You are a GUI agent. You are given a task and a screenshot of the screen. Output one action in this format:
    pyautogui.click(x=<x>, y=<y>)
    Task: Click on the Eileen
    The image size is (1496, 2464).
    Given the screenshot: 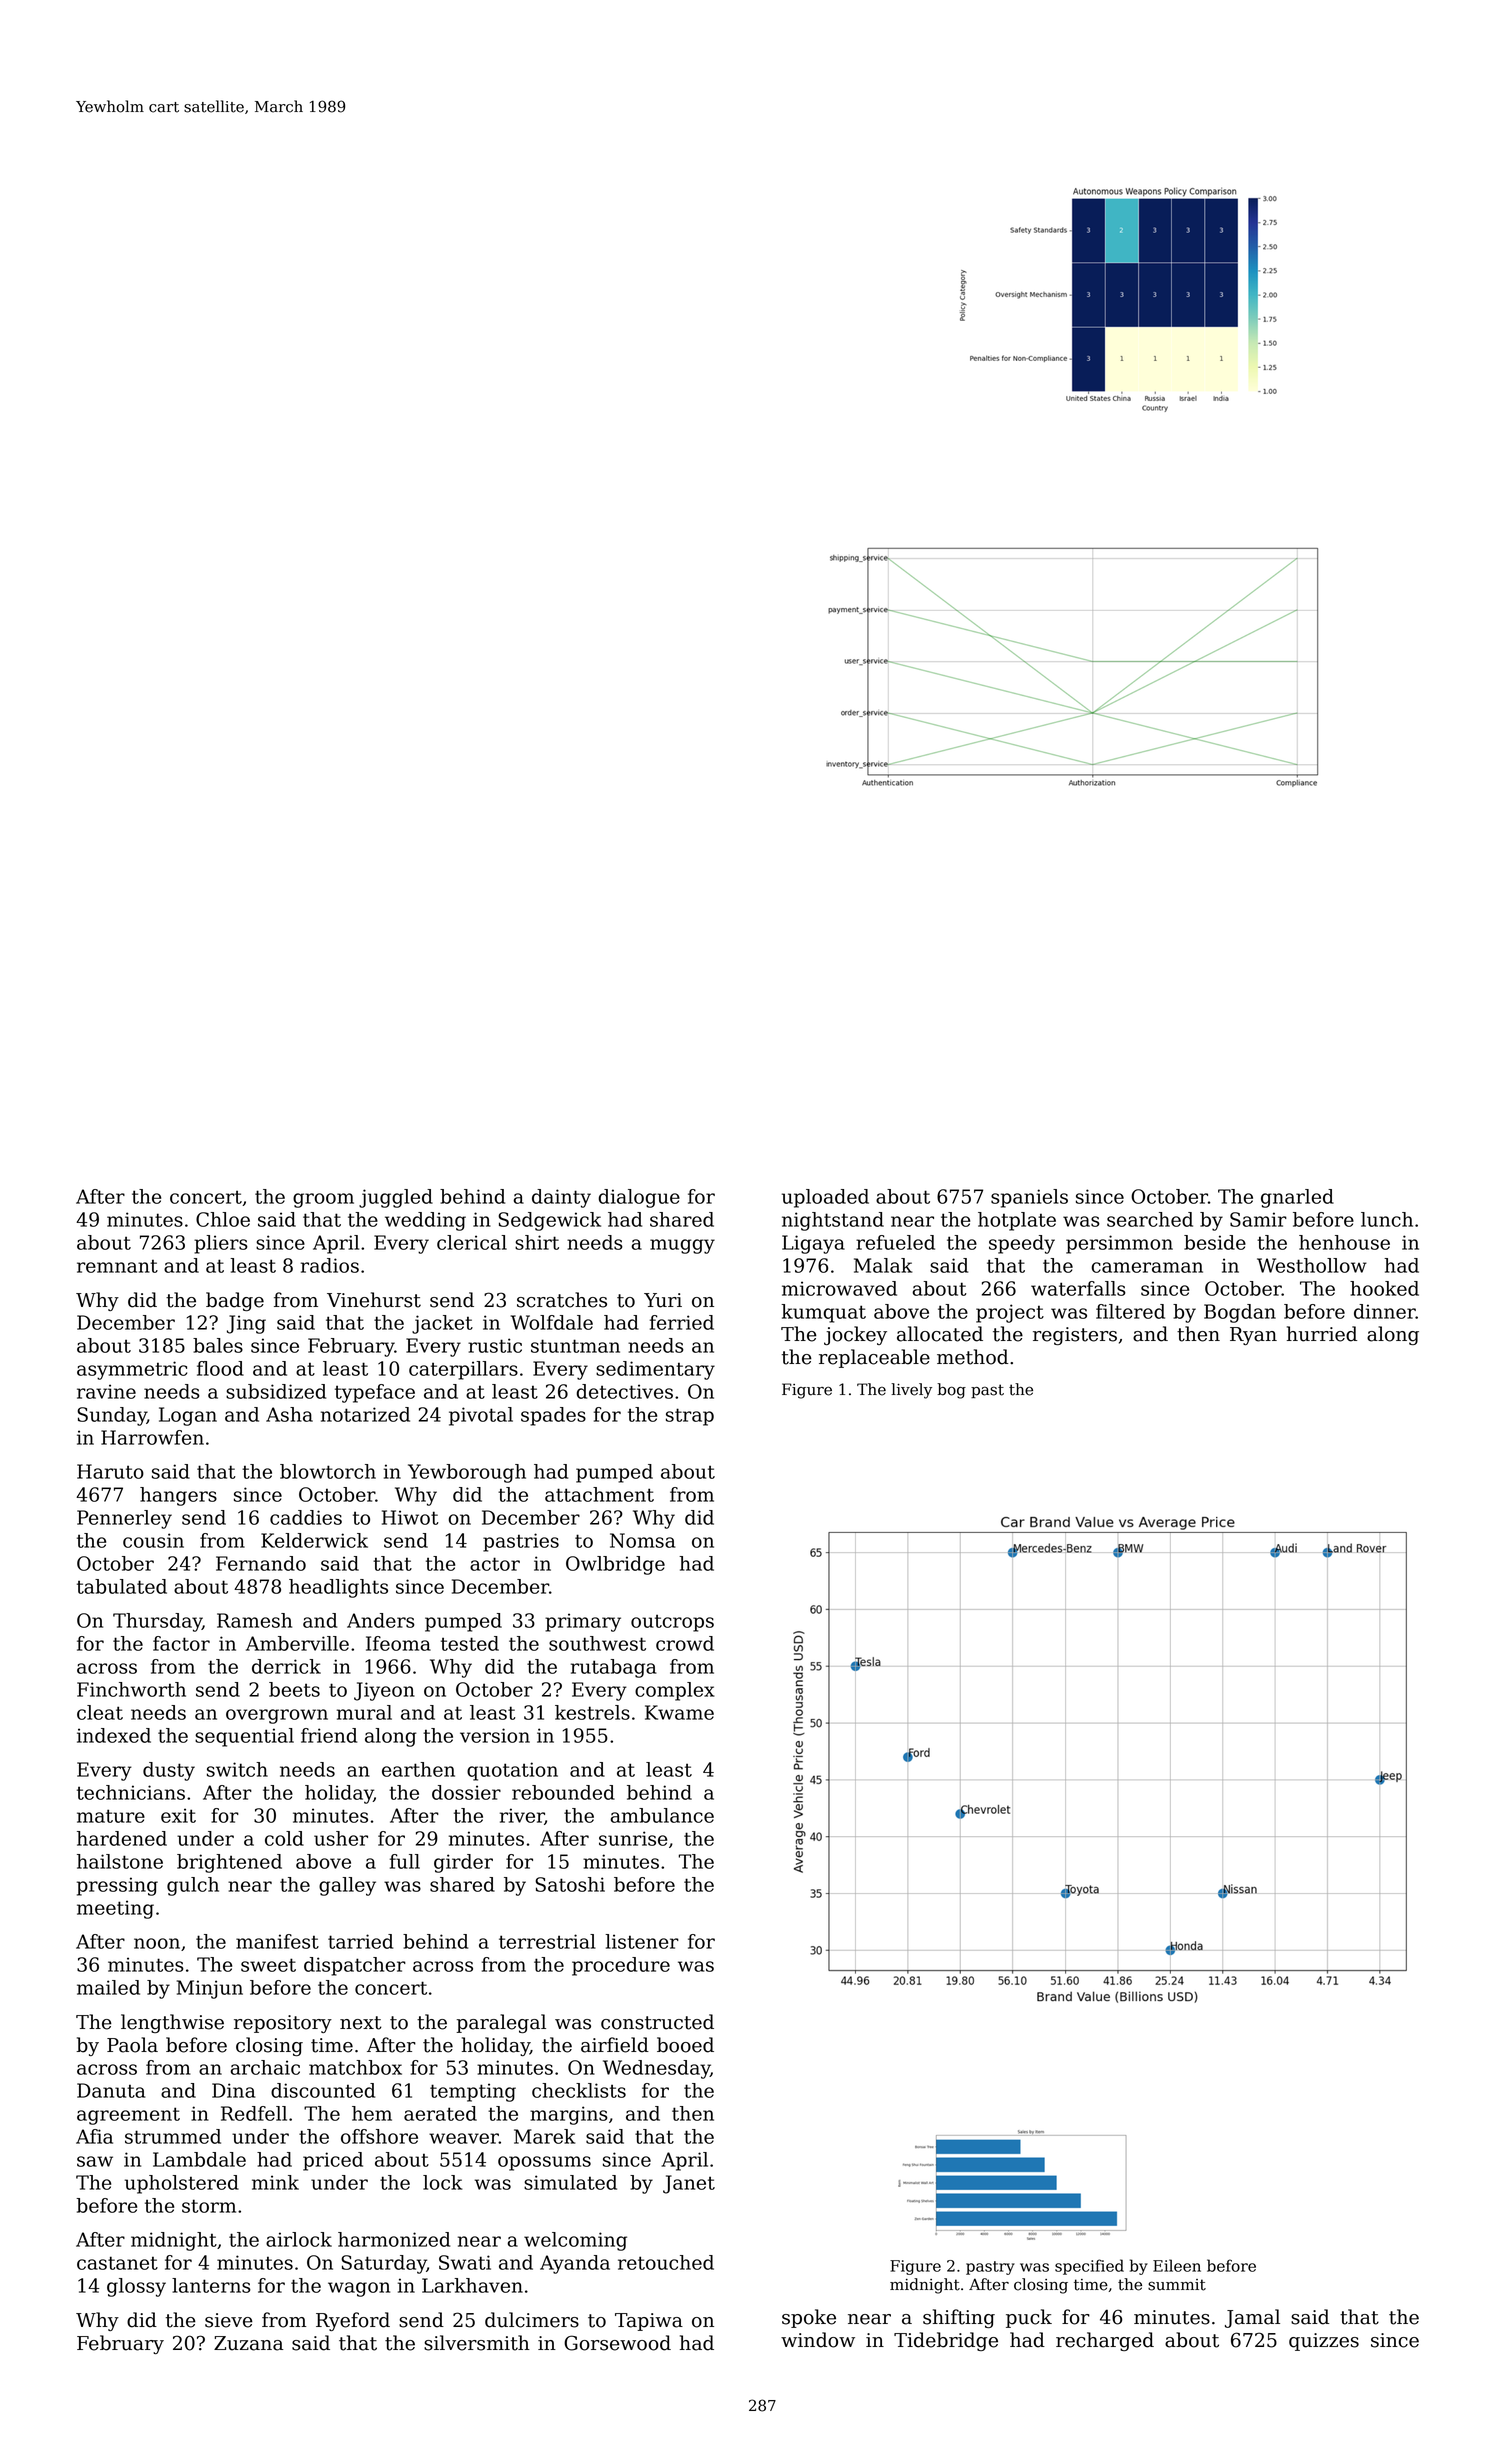 What is the action you would take?
    pyautogui.click(x=1177, y=2265)
